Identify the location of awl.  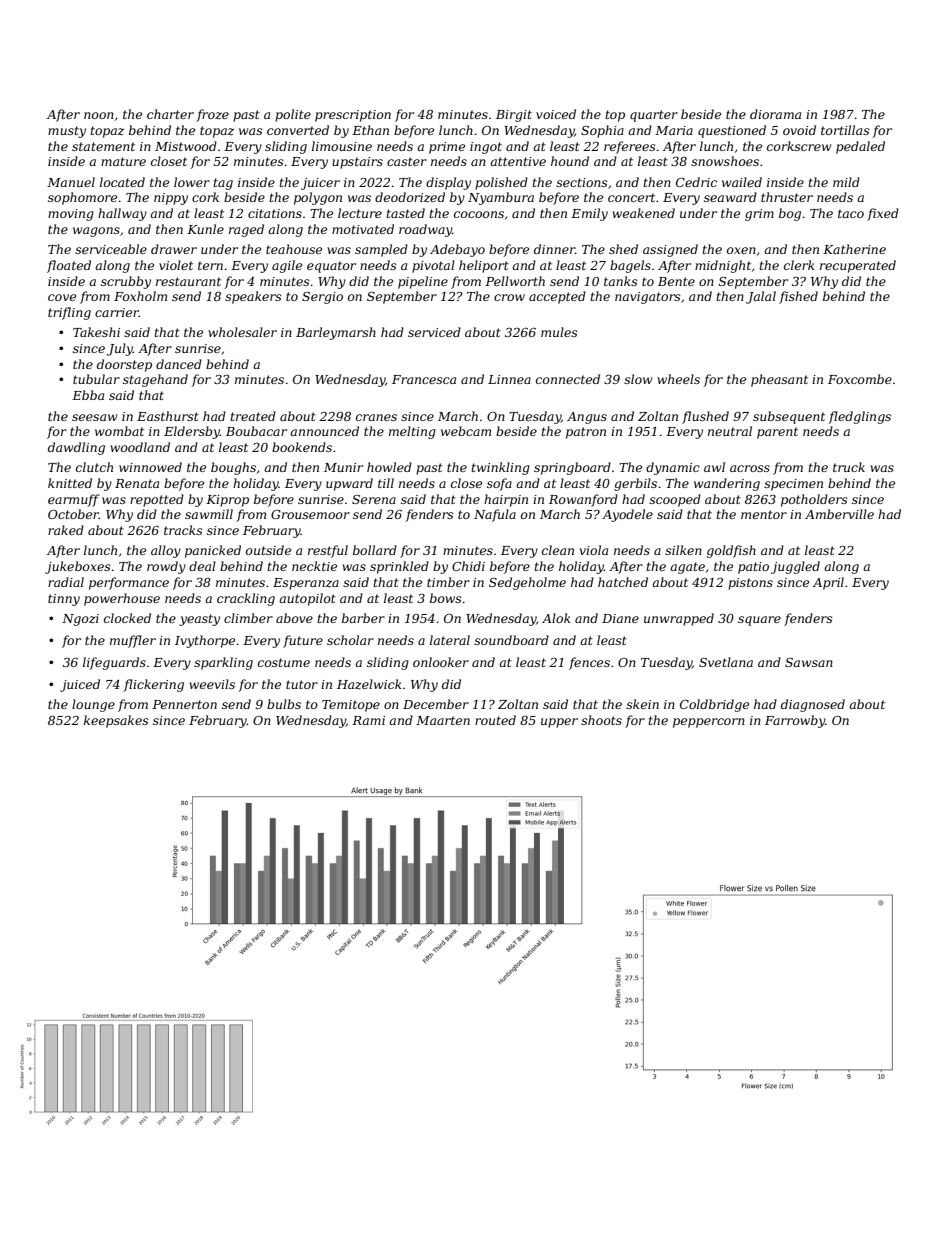
(714, 467).
